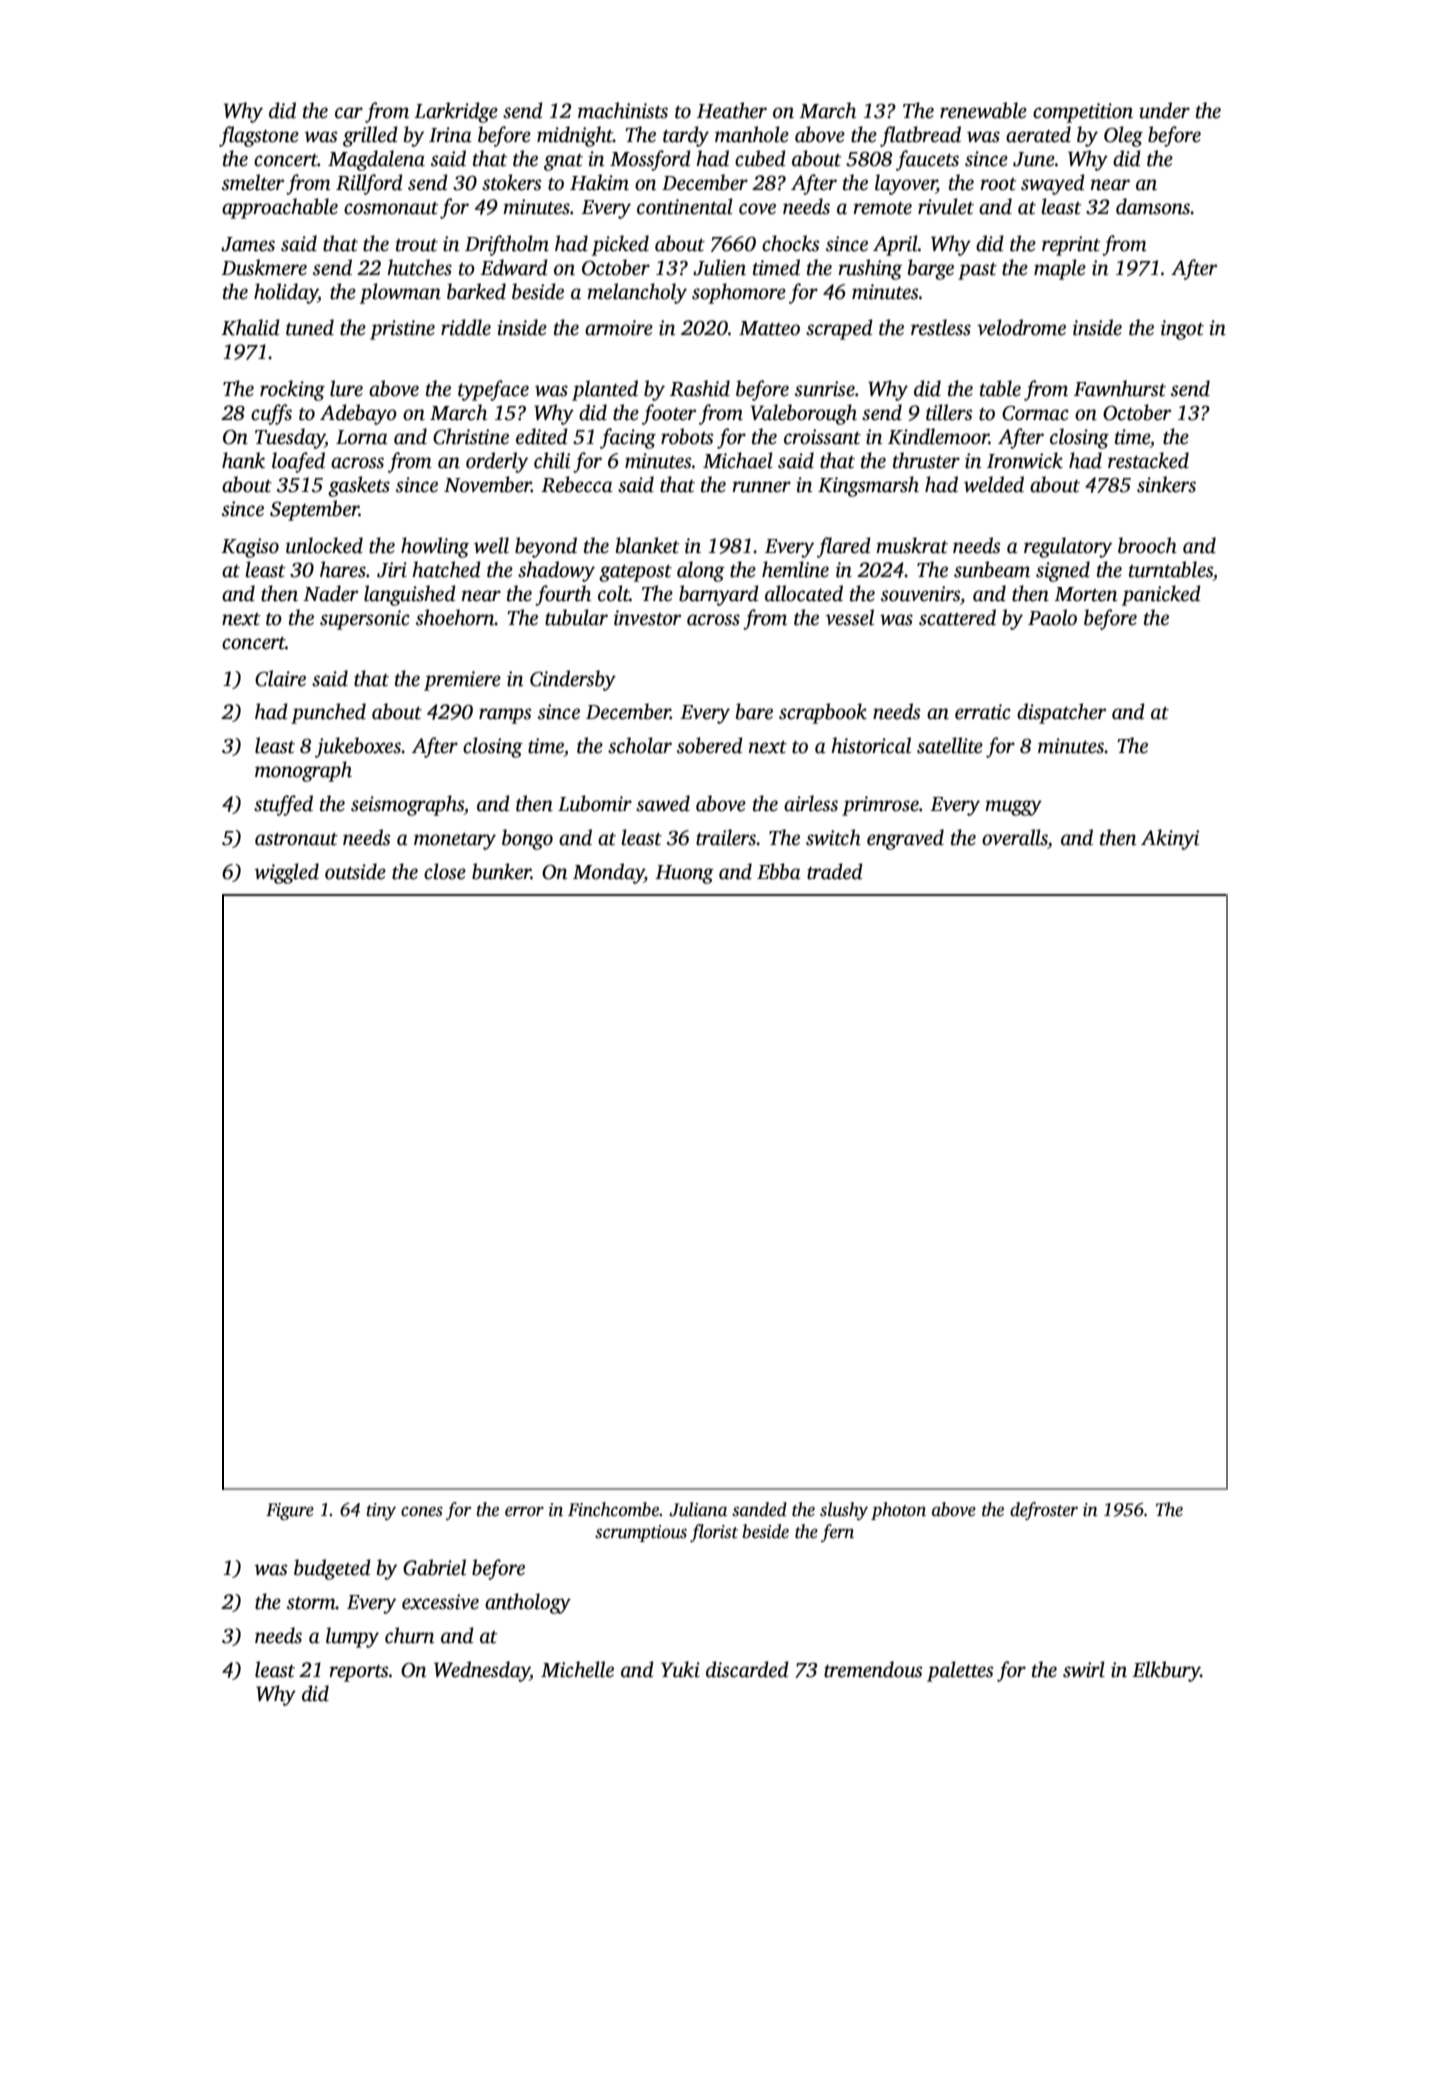 Image resolution: width=1450 pixels, height=2100 pixels. What do you see at coordinates (595, 803) in the screenshot?
I see `Lubomir` at bounding box center [595, 803].
